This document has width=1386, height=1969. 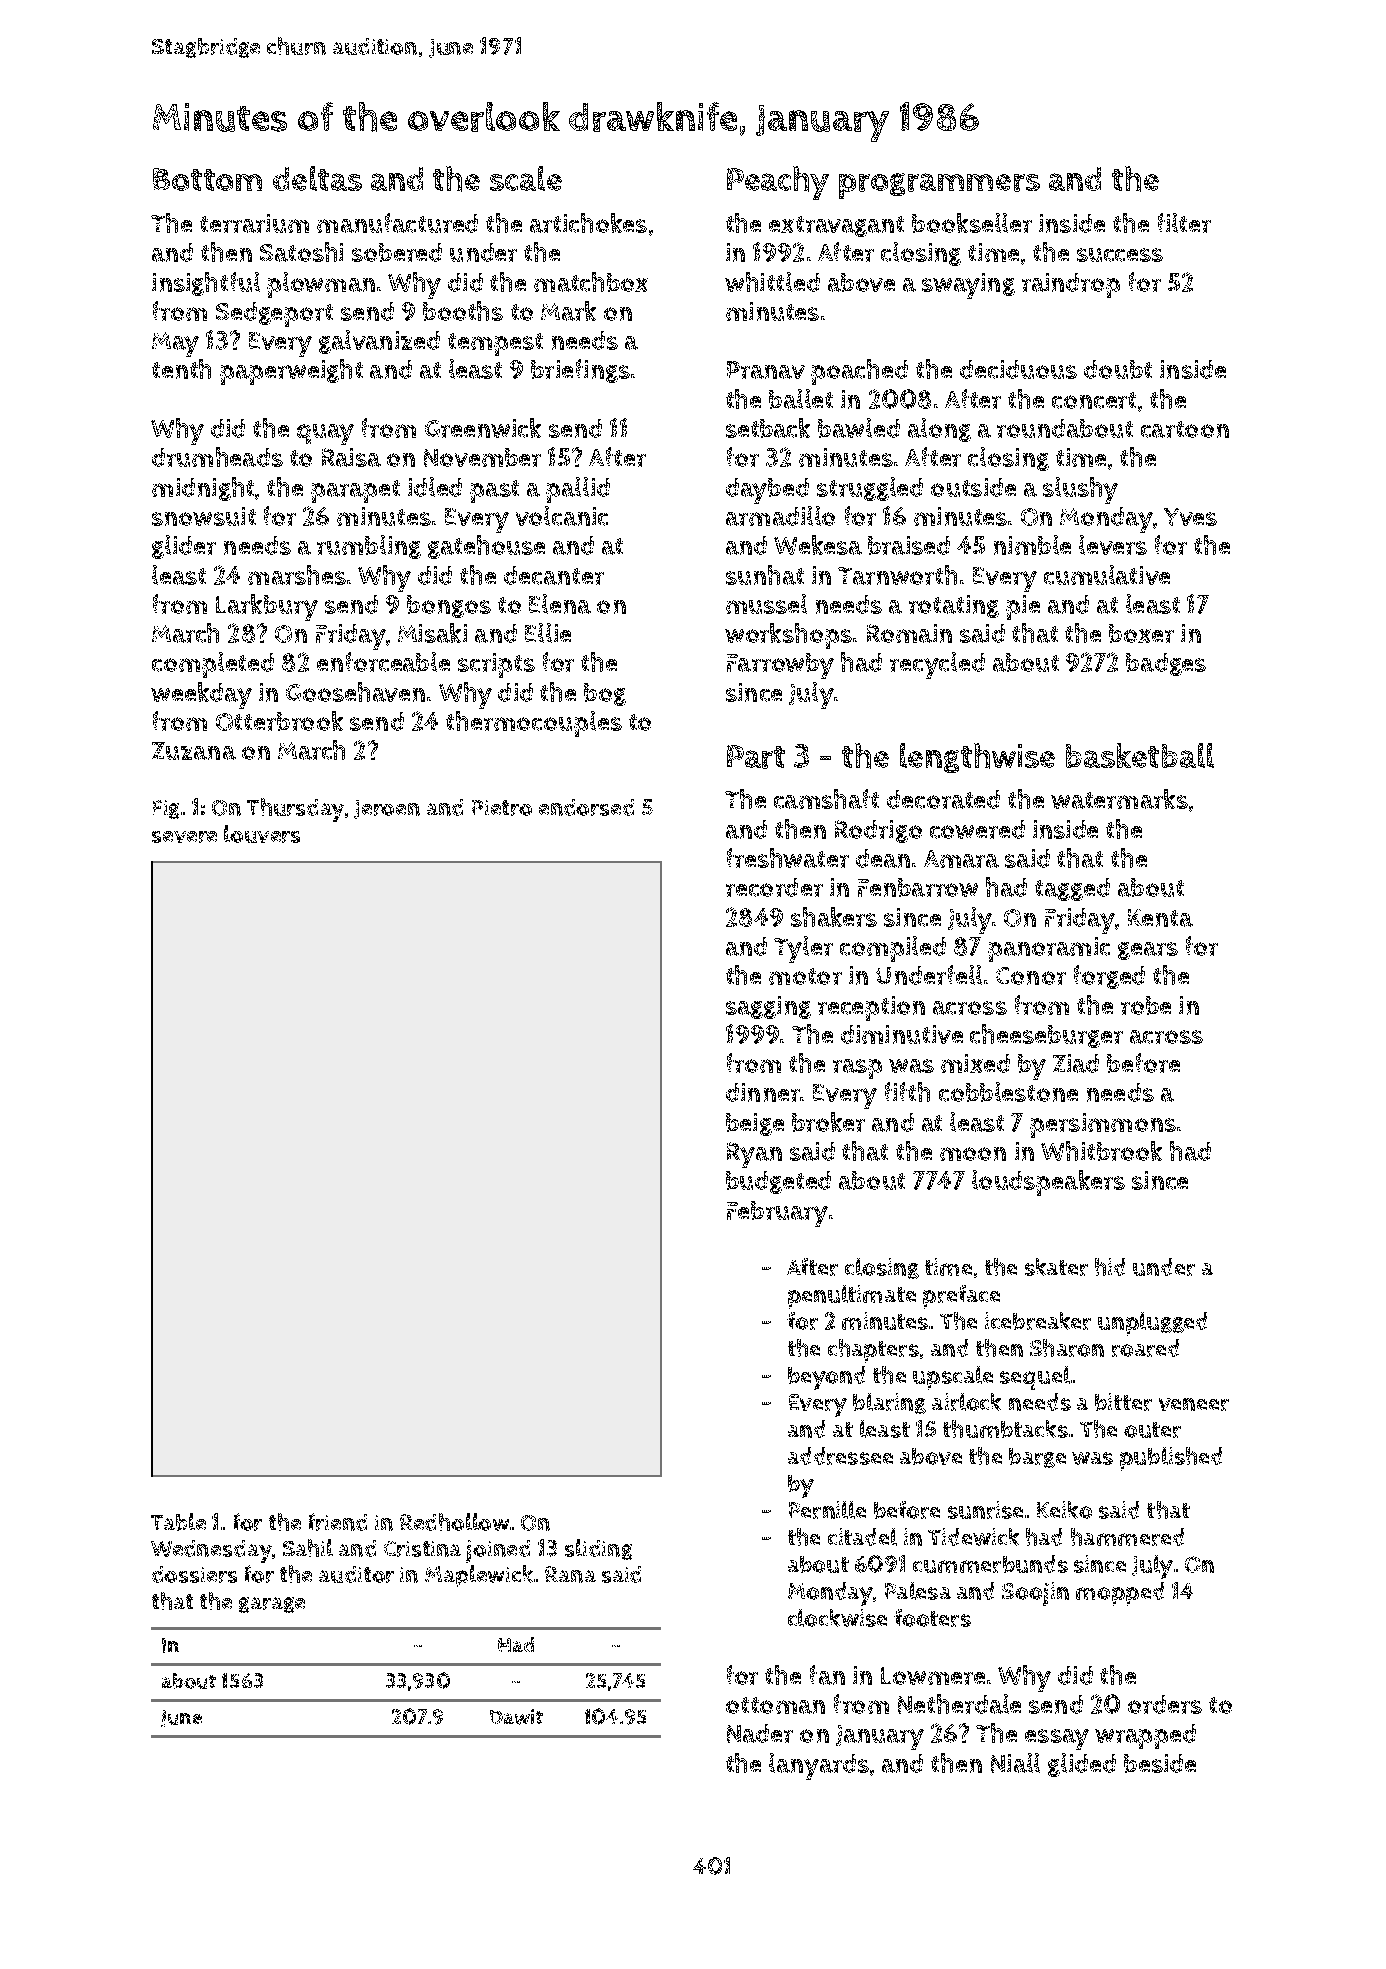 What do you see at coordinates (338, 1522) in the document?
I see `friend` at bounding box center [338, 1522].
